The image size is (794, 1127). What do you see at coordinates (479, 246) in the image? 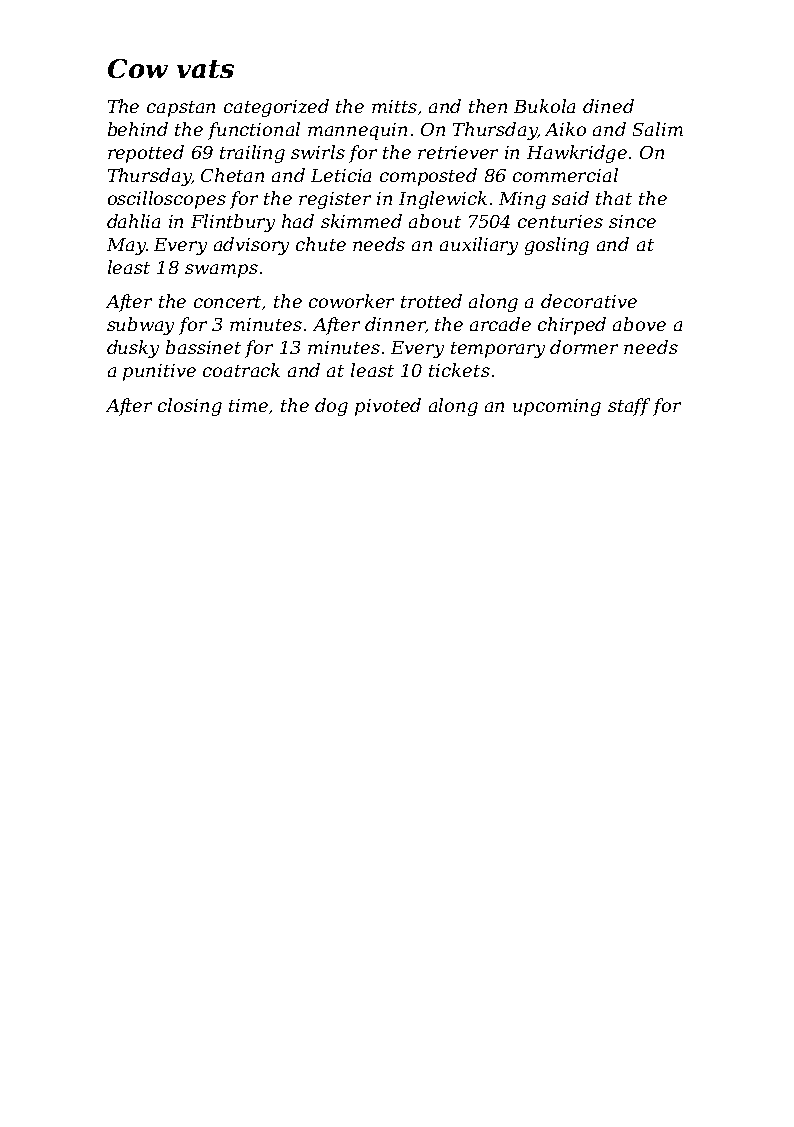
I see `auxiliary` at bounding box center [479, 246].
